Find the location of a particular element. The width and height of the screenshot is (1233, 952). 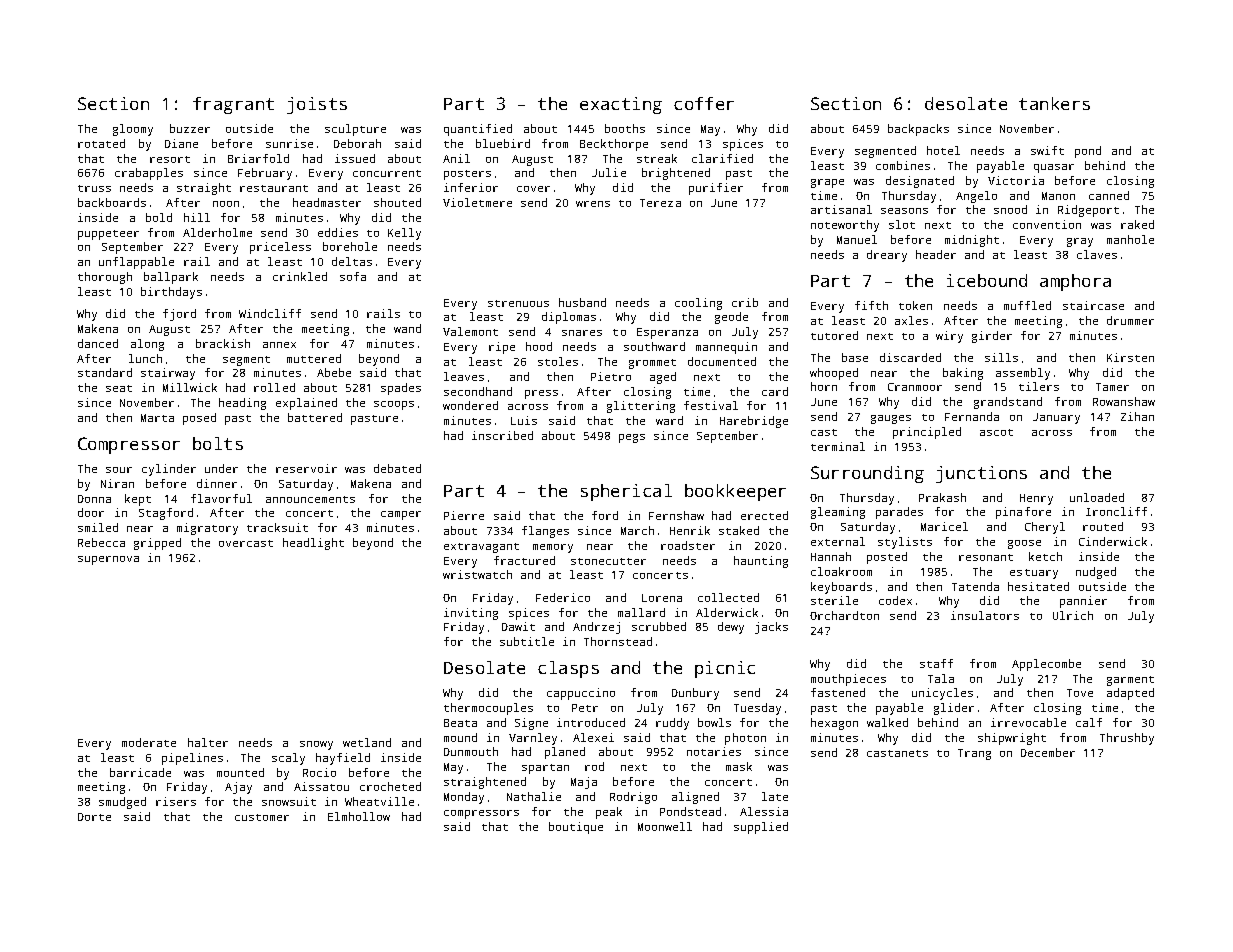

migratory is located at coordinates (207, 529).
